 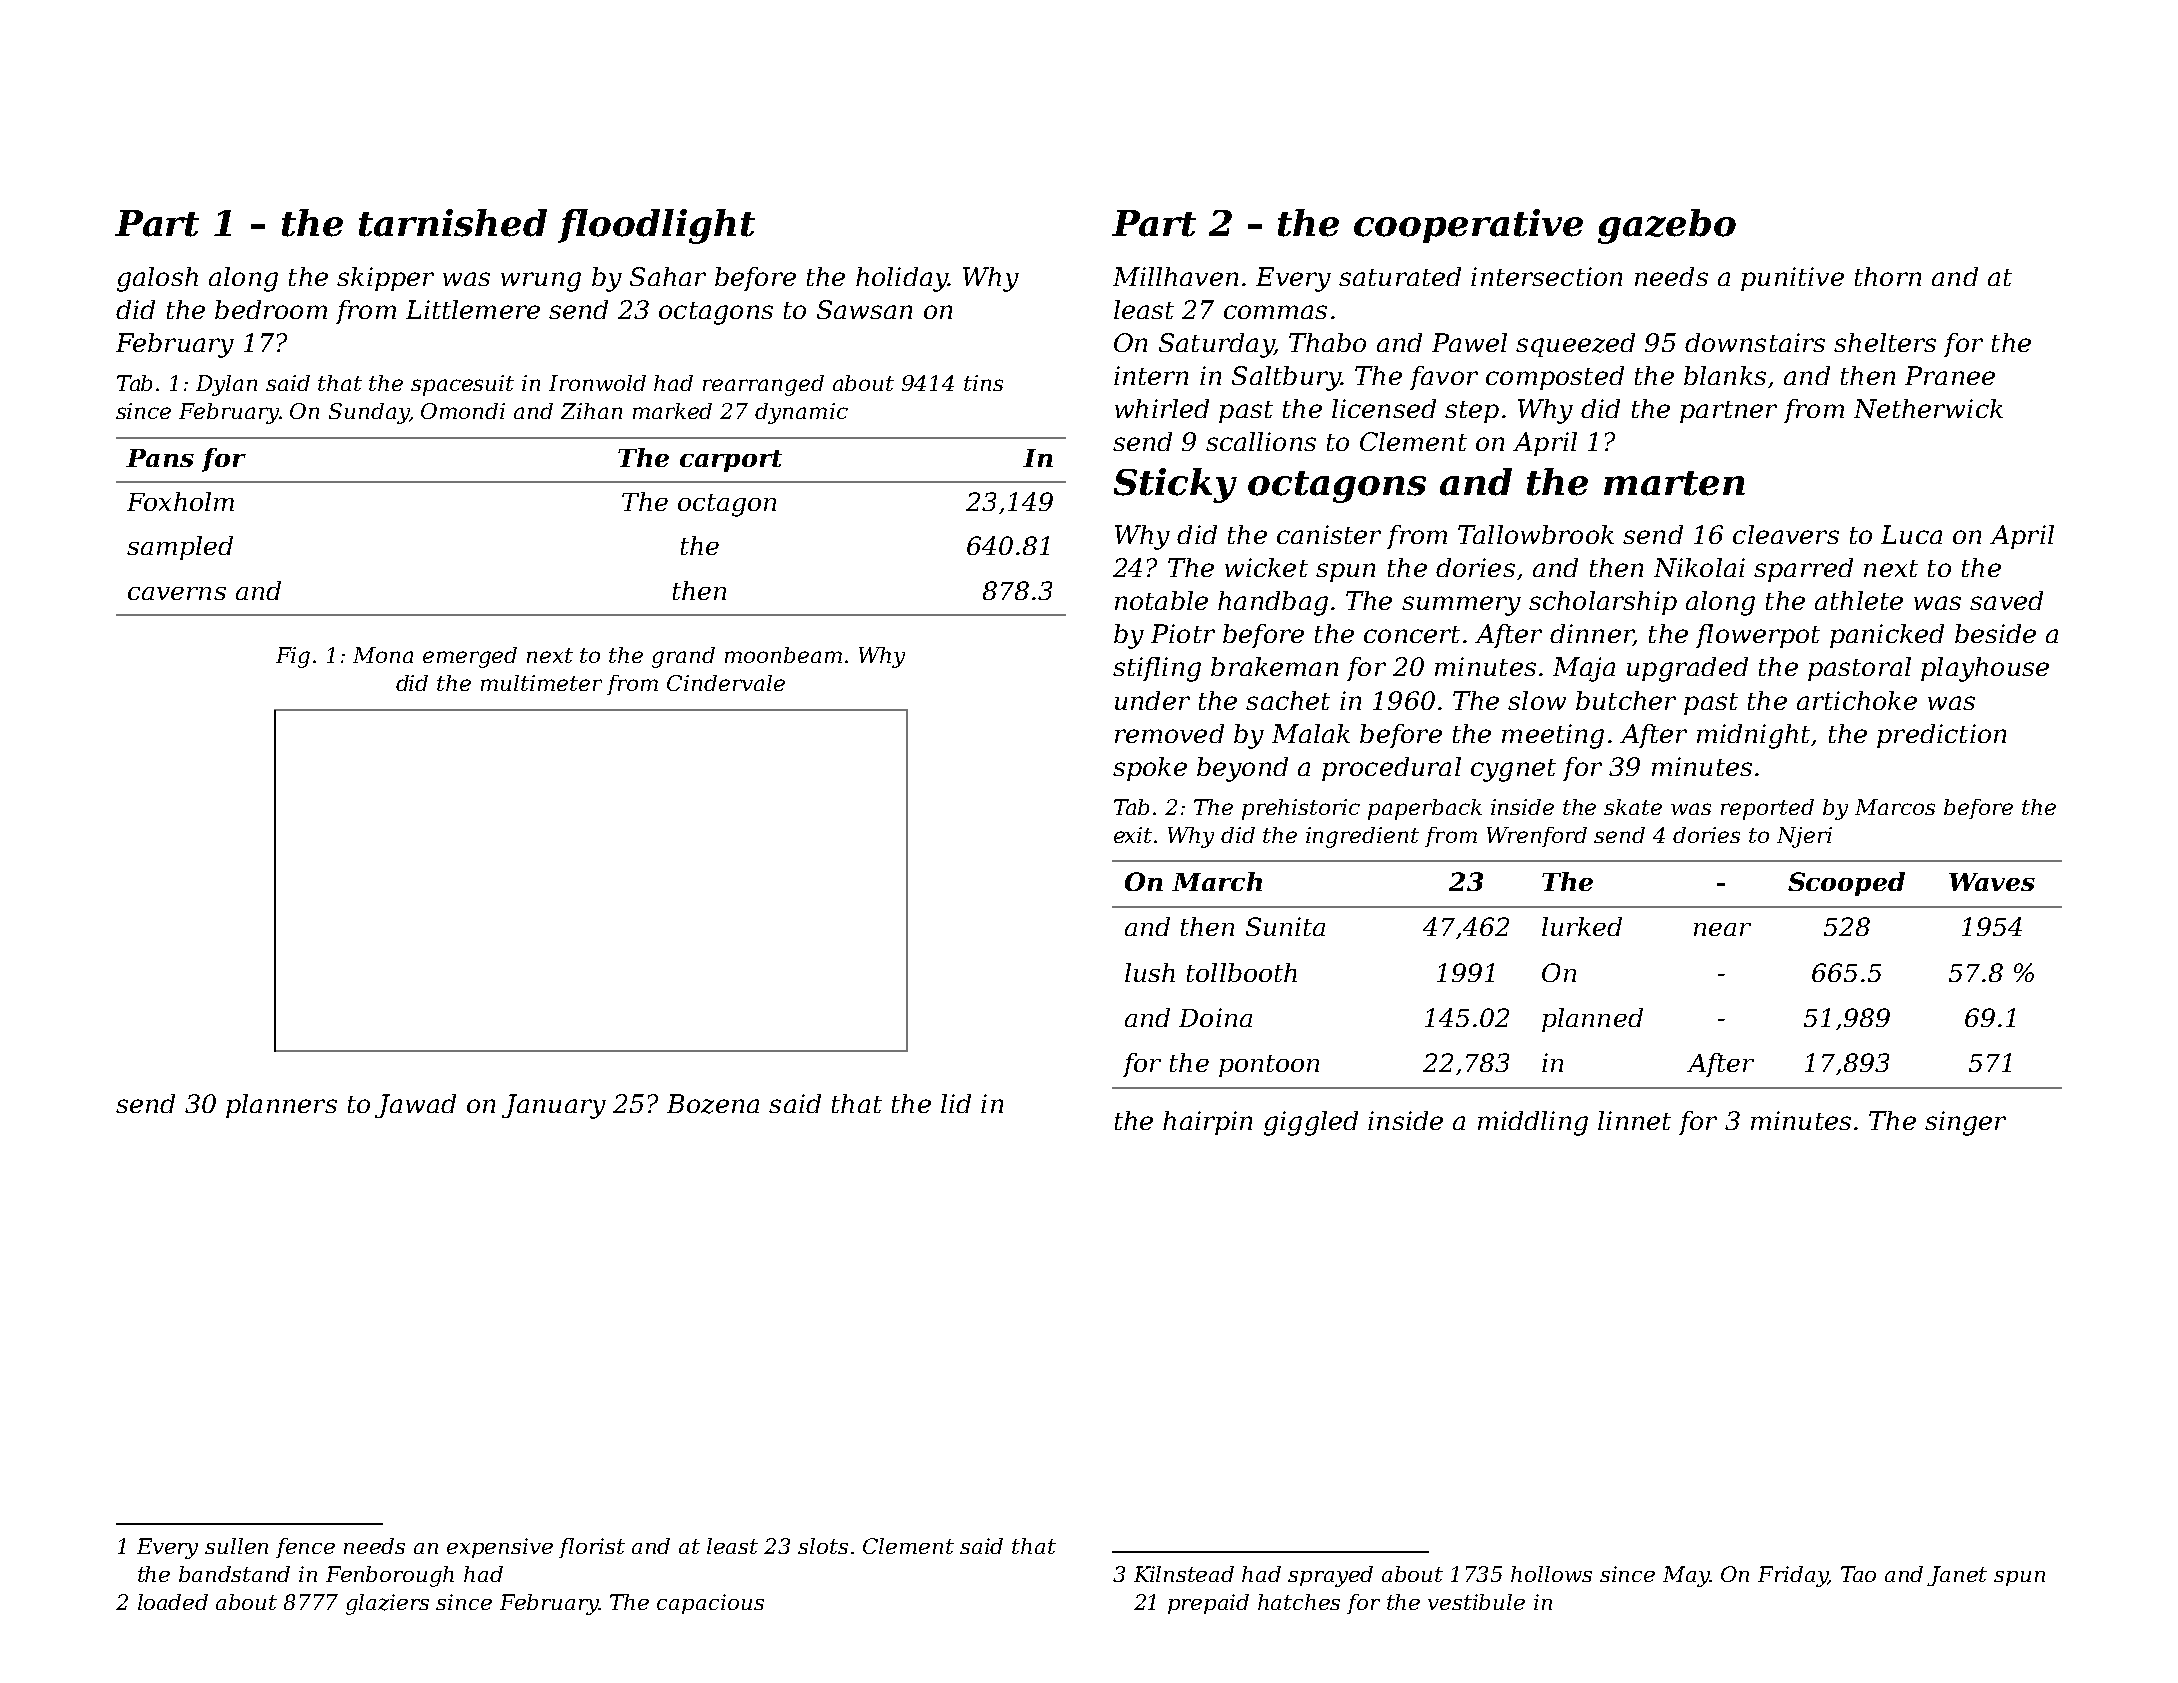 What do you see at coordinates (656, 226) in the image?
I see `floodlight` at bounding box center [656, 226].
